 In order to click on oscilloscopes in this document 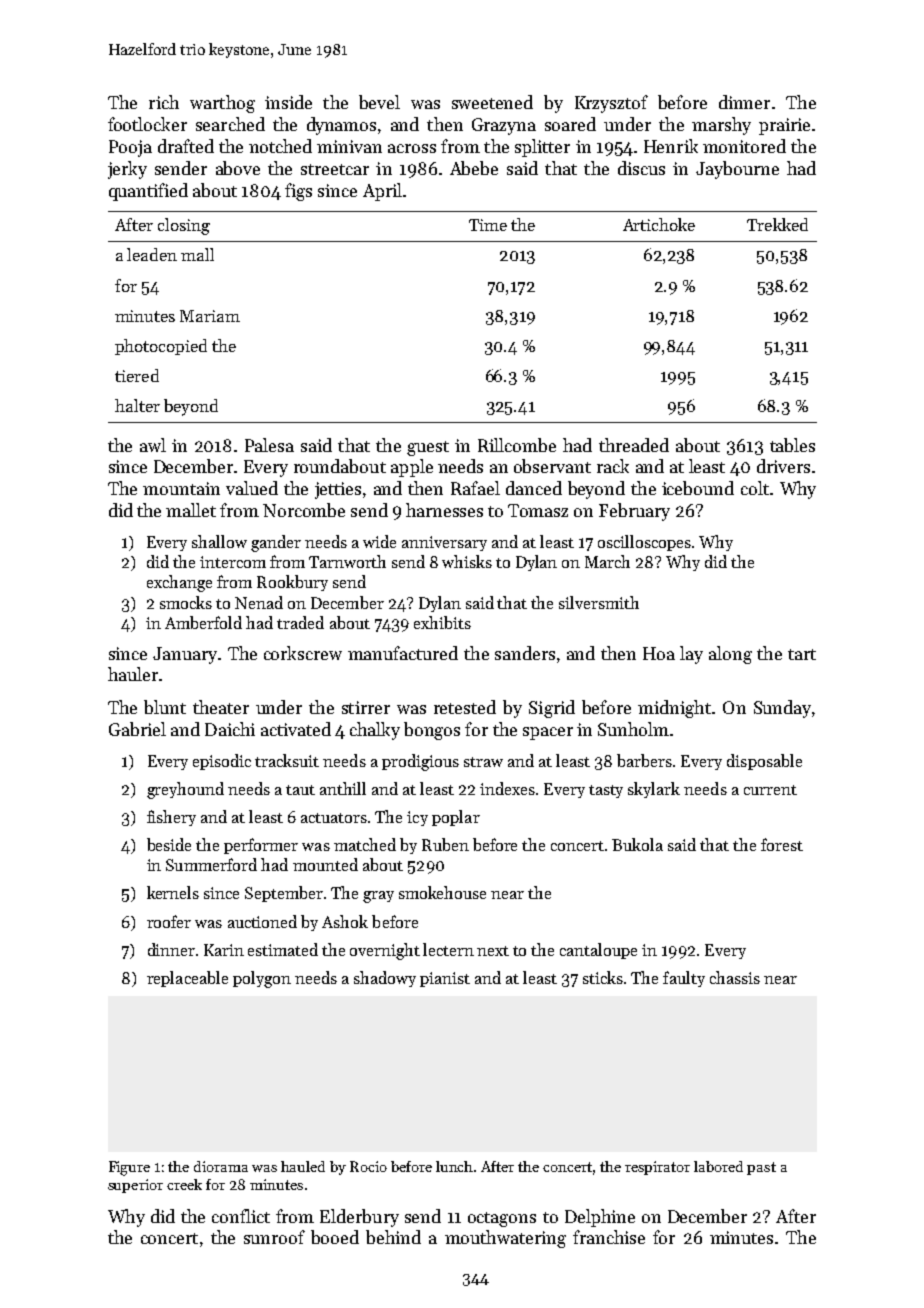, I will do `click(644, 543)`.
